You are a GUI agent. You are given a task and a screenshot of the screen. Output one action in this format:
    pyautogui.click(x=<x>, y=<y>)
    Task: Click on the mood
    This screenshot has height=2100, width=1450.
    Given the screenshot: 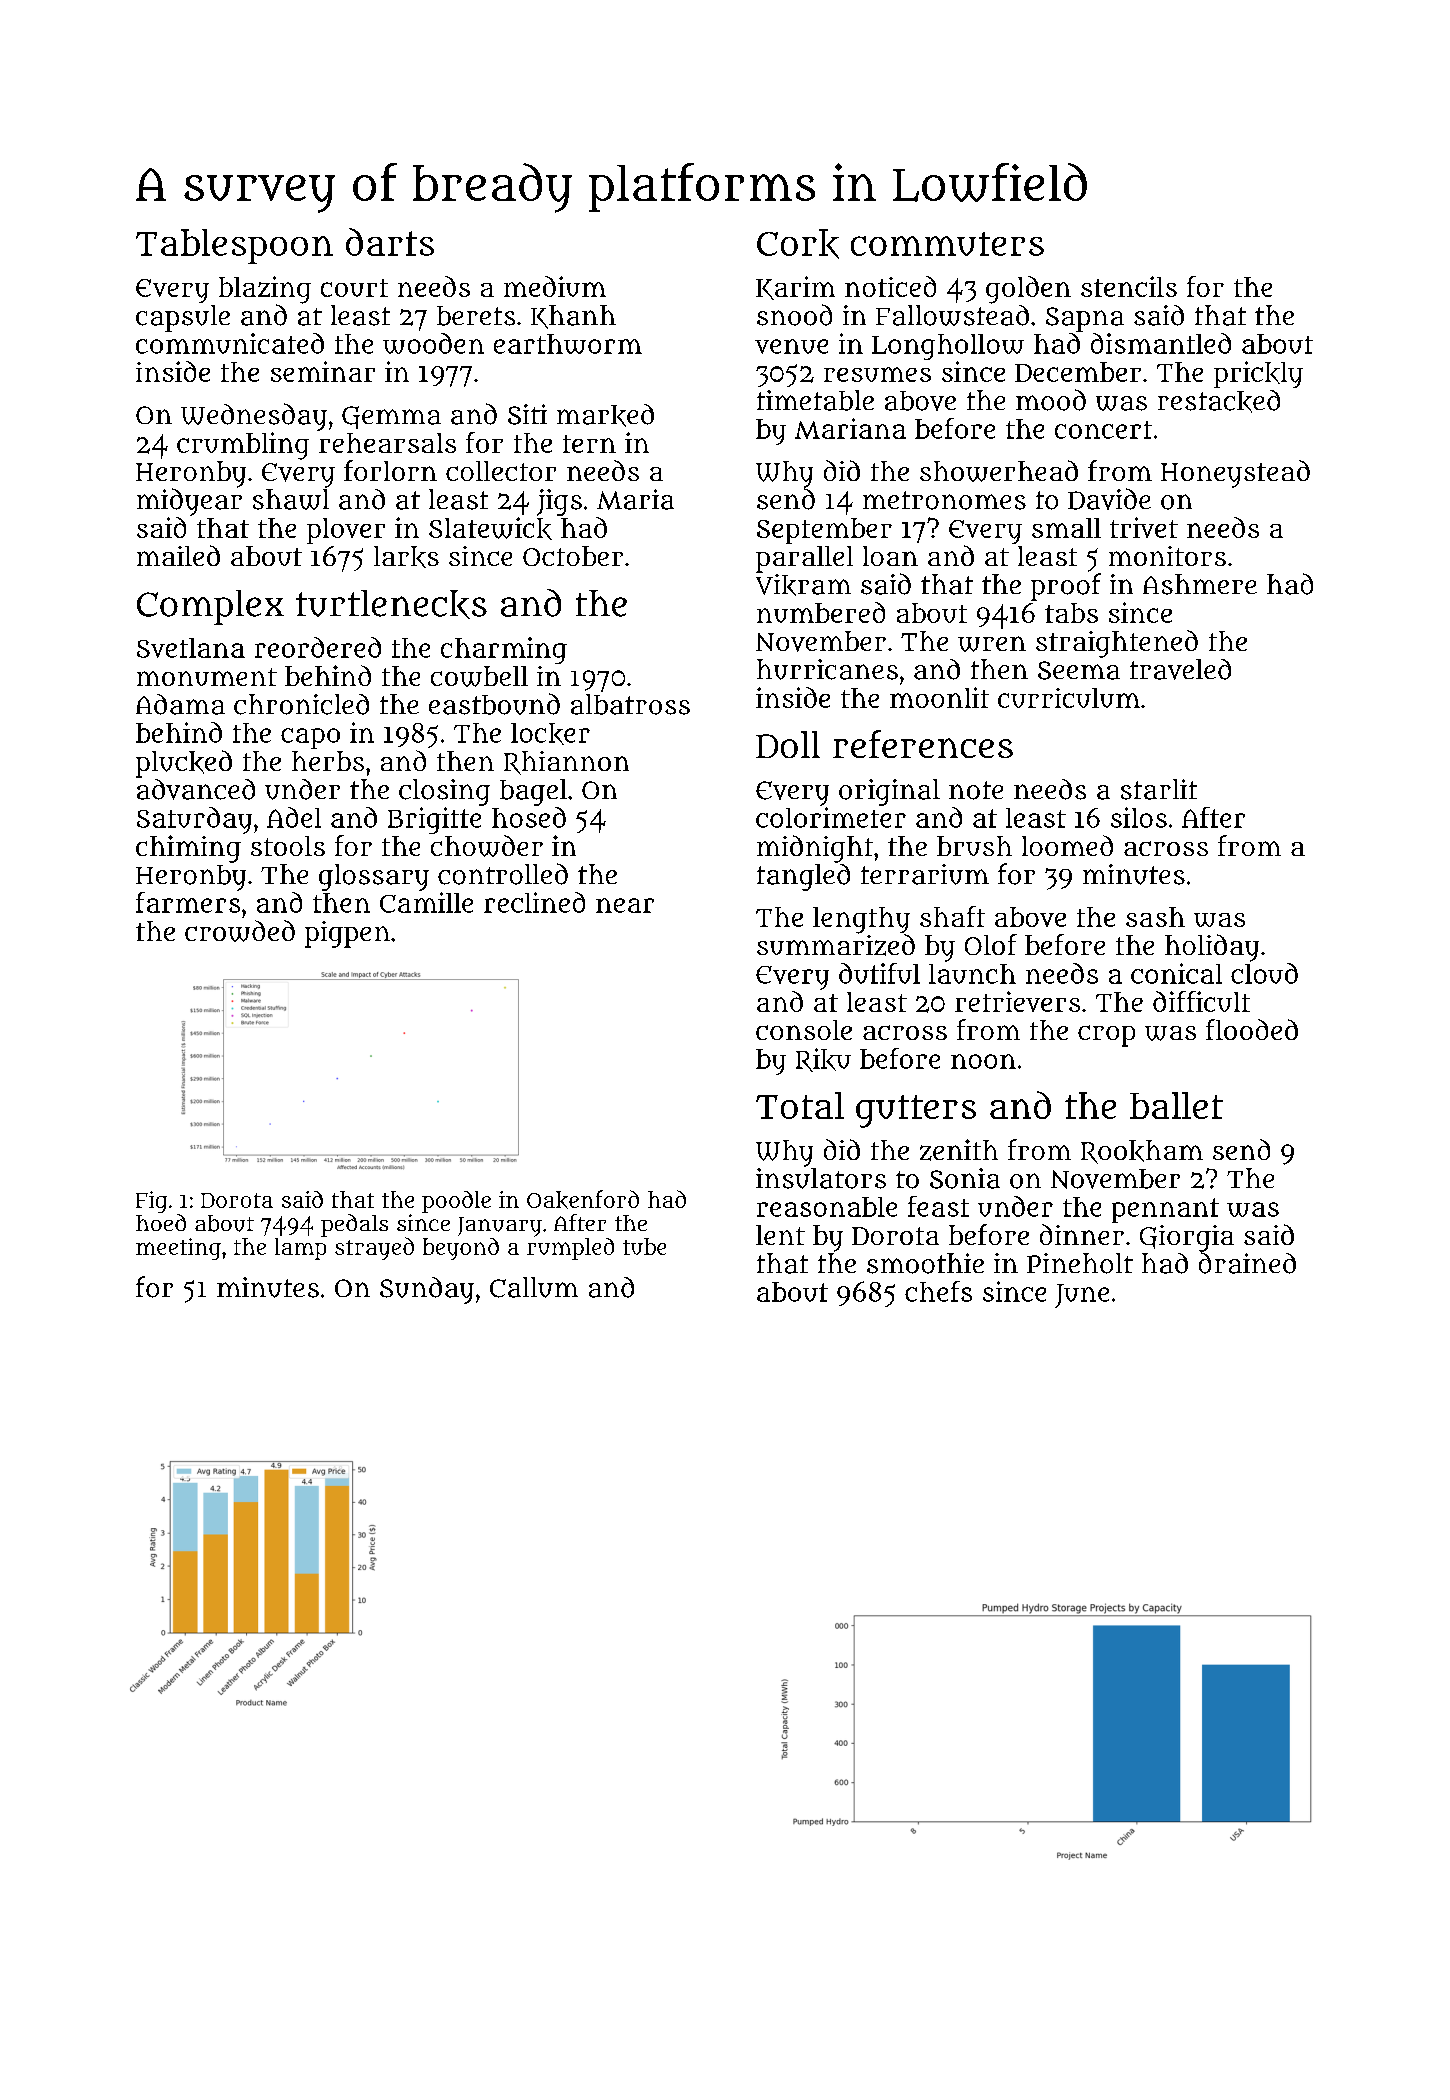 What is the action you would take?
    pyautogui.click(x=1051, y=400)
